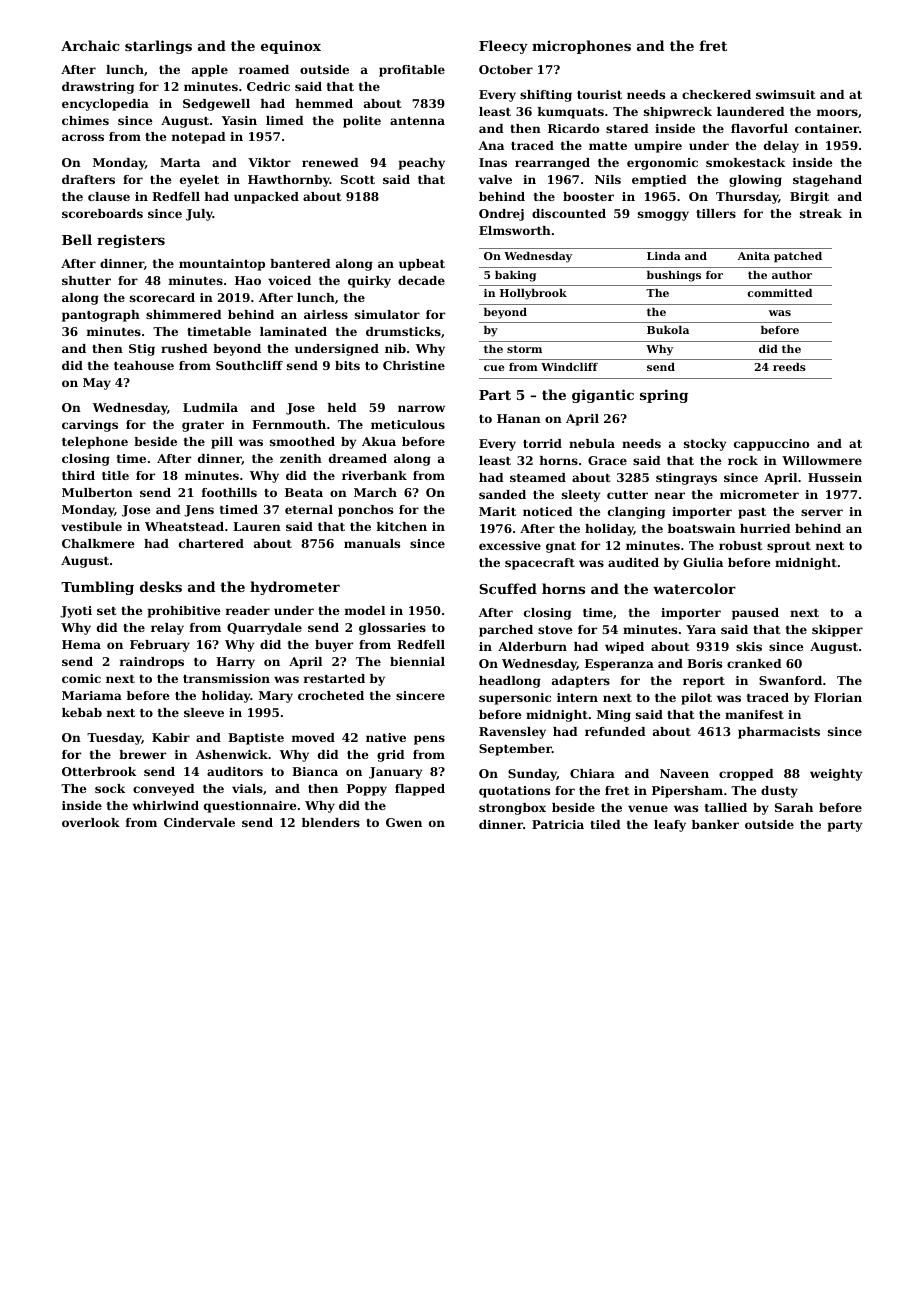 This screenshot has width=924, height=1308. Describe the element at coordinates (755, 614) in the screenshot. I see `paused` at that location.
